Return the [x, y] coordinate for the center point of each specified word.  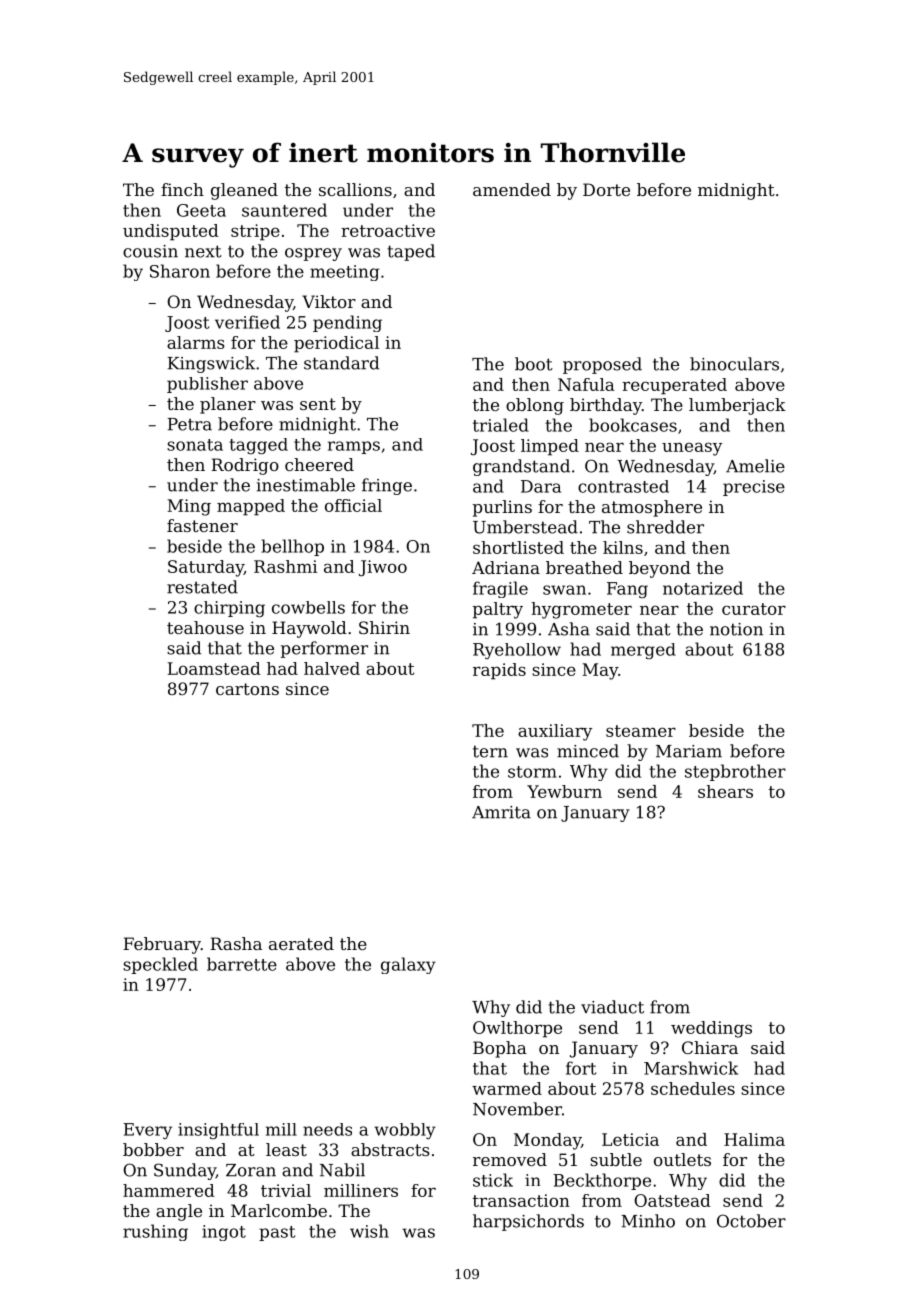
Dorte [606, 189]
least [286, 1149]
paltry [498, 610]
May [600, 671]
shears [725, 791]
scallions [355, 189]
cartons [247, 689]
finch [182, 189]
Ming [189, 507]
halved [332, 668]
